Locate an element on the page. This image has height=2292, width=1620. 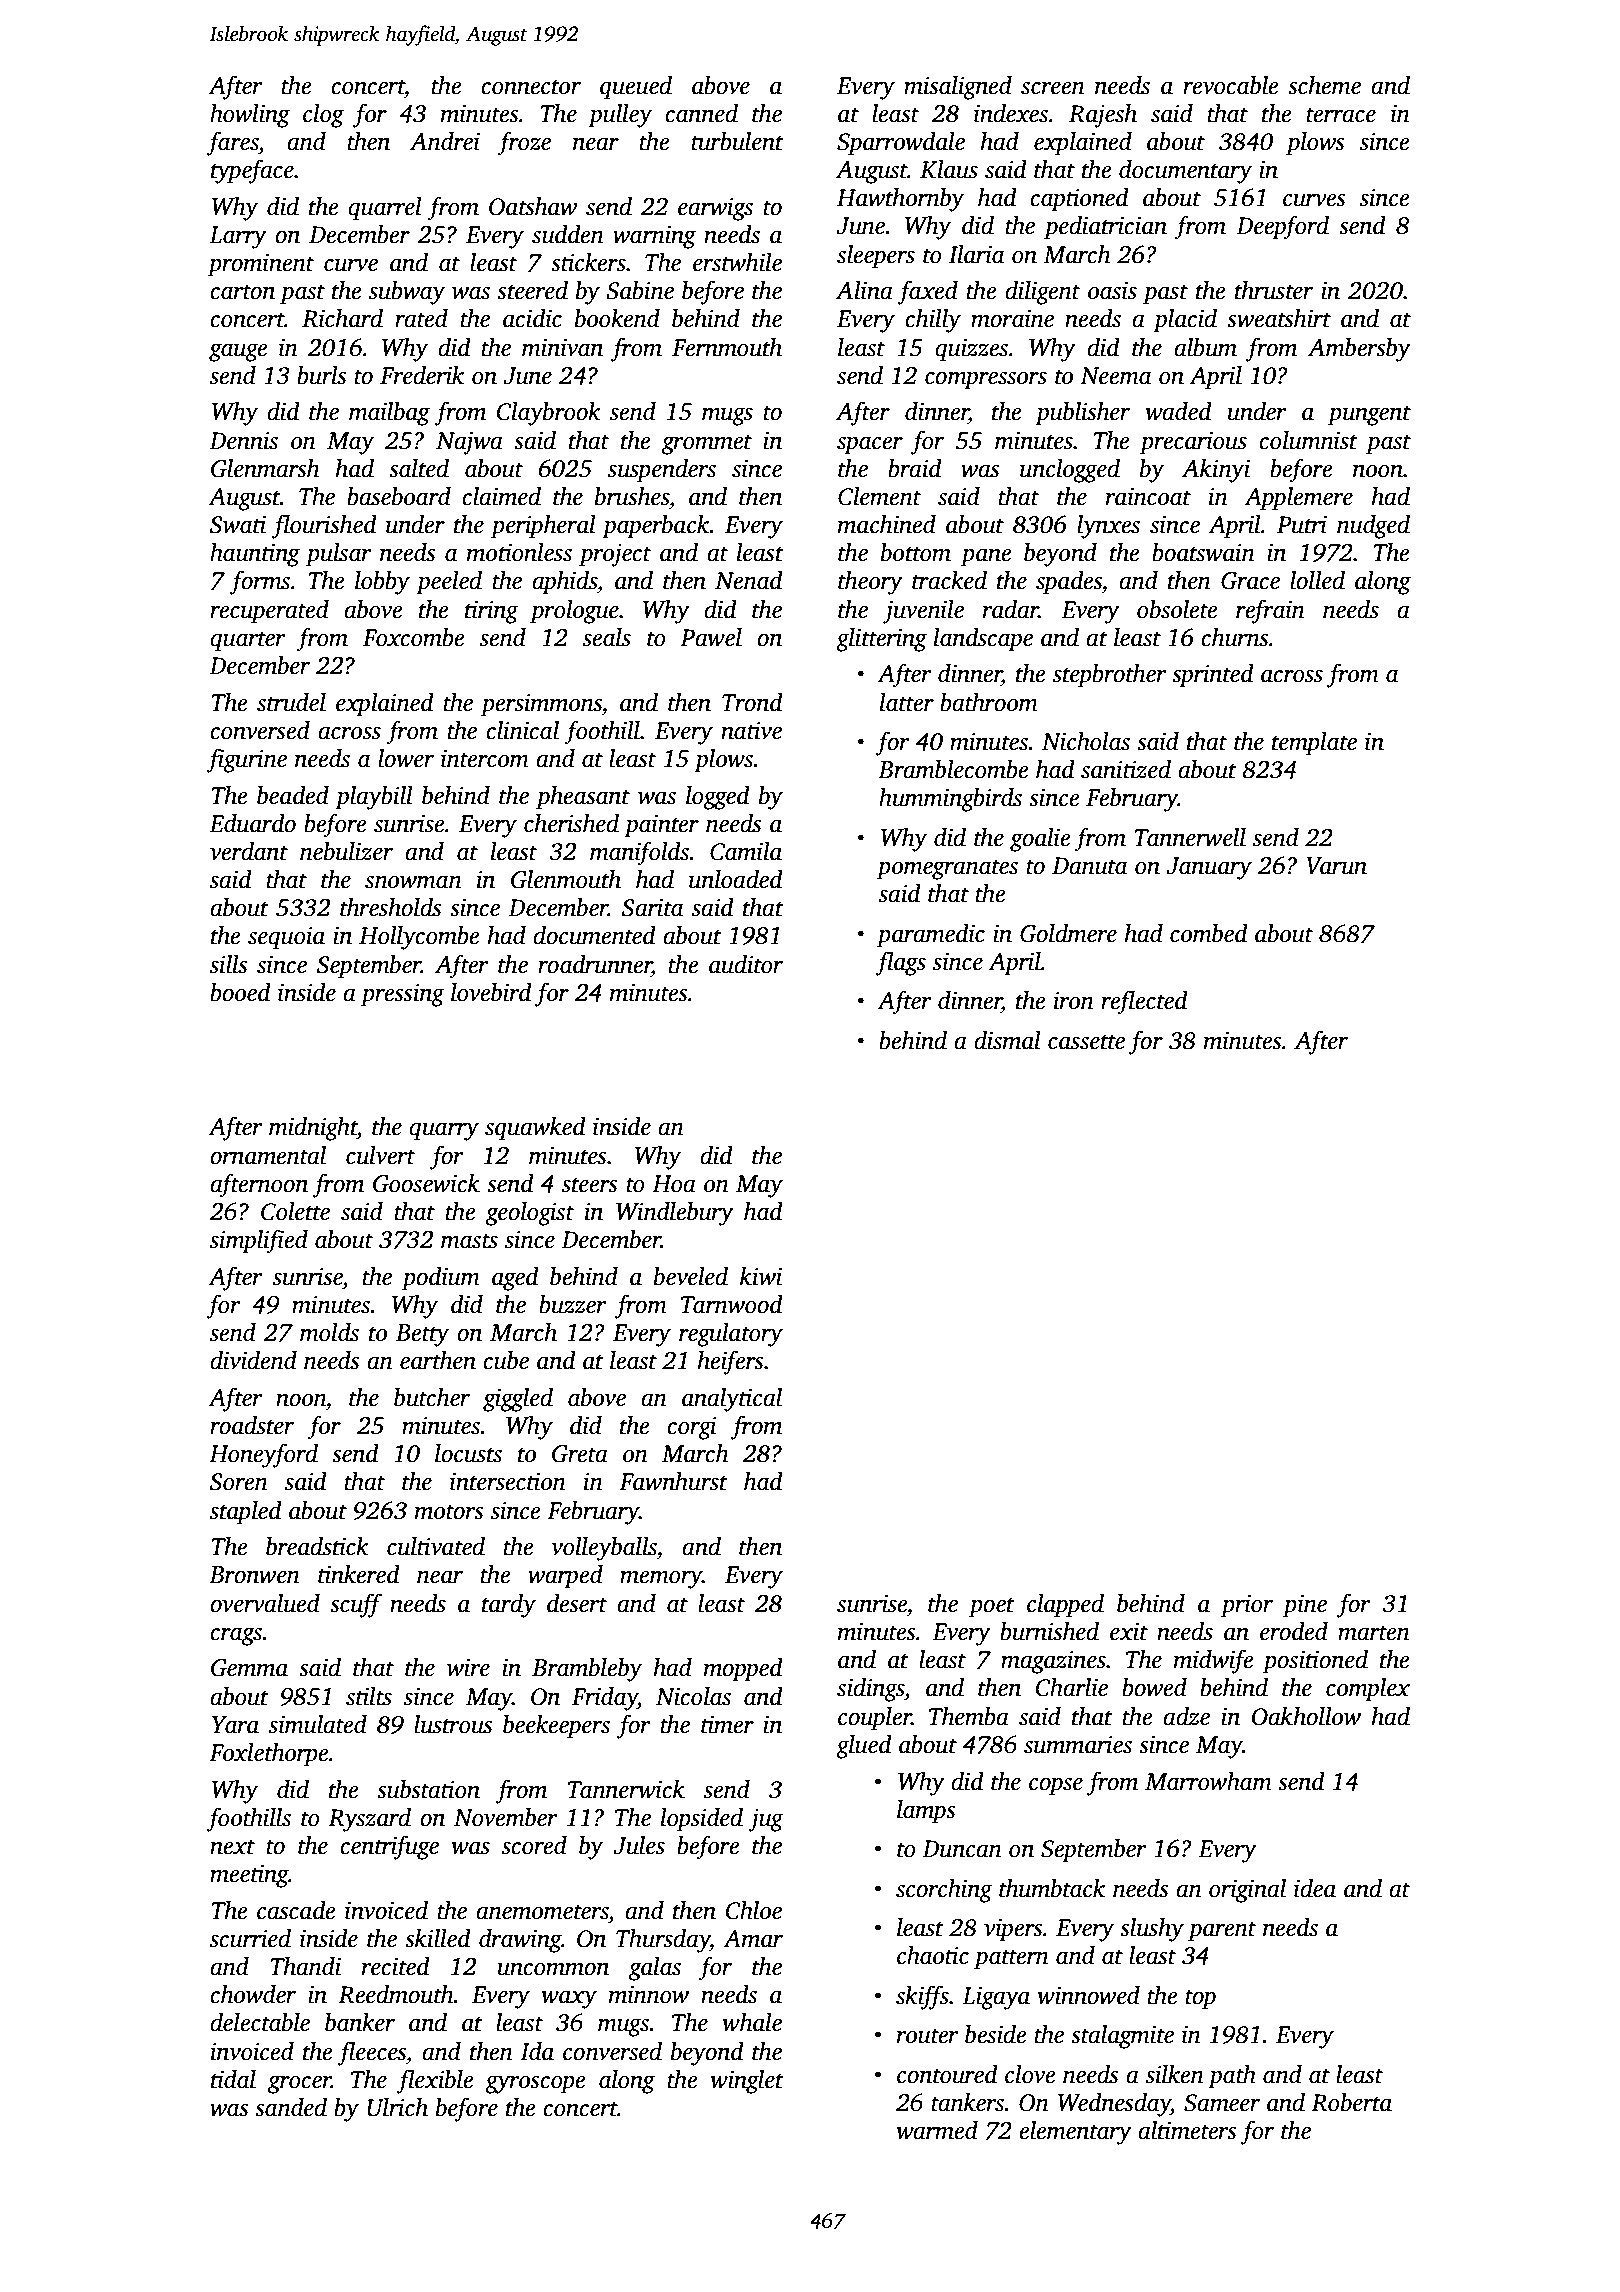
tardy is located at coordinates (509, 1606).
